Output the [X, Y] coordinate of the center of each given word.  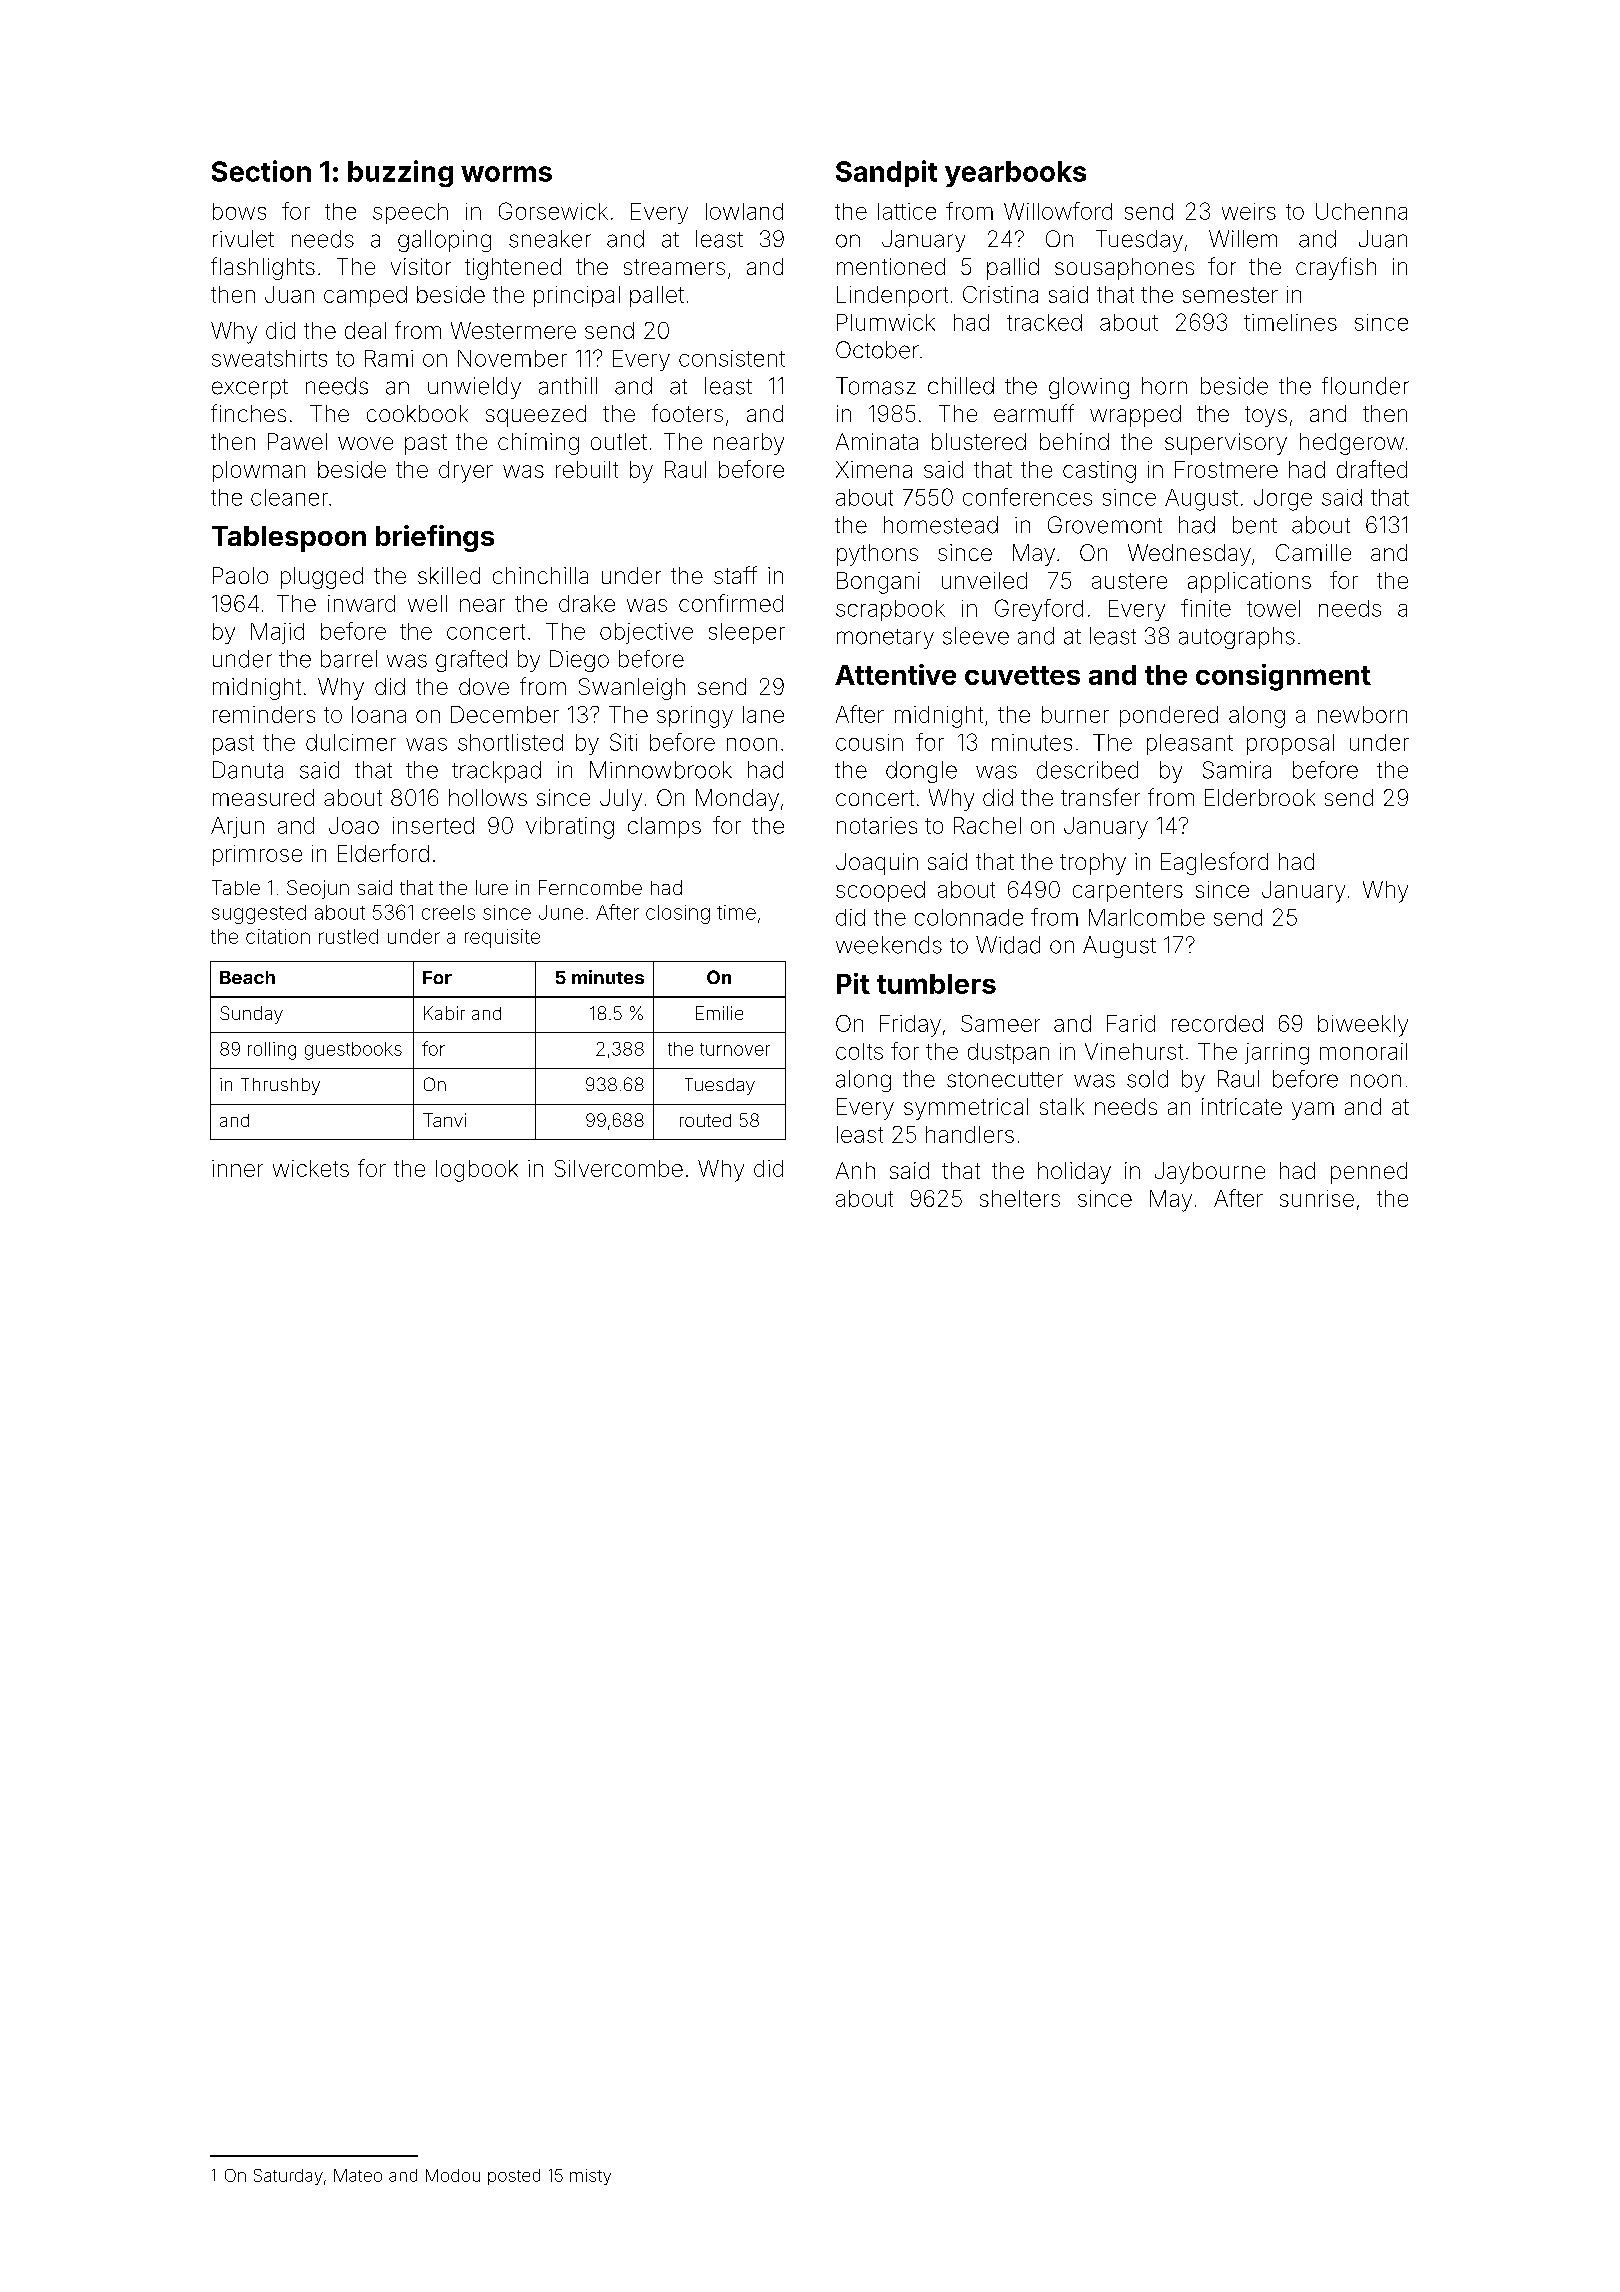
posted [514, 2177]
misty [590, 2177]
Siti [623, 742]
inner [237, 1168]
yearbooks [1015, 174]
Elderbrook [1260, 797]
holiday [1074, 1173]
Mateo [358, 2175]
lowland [744, 211]
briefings [435, 538]
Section [261, 171]
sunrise [1317, 1198]
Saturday [288, 2177]
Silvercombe [619, 1168]
